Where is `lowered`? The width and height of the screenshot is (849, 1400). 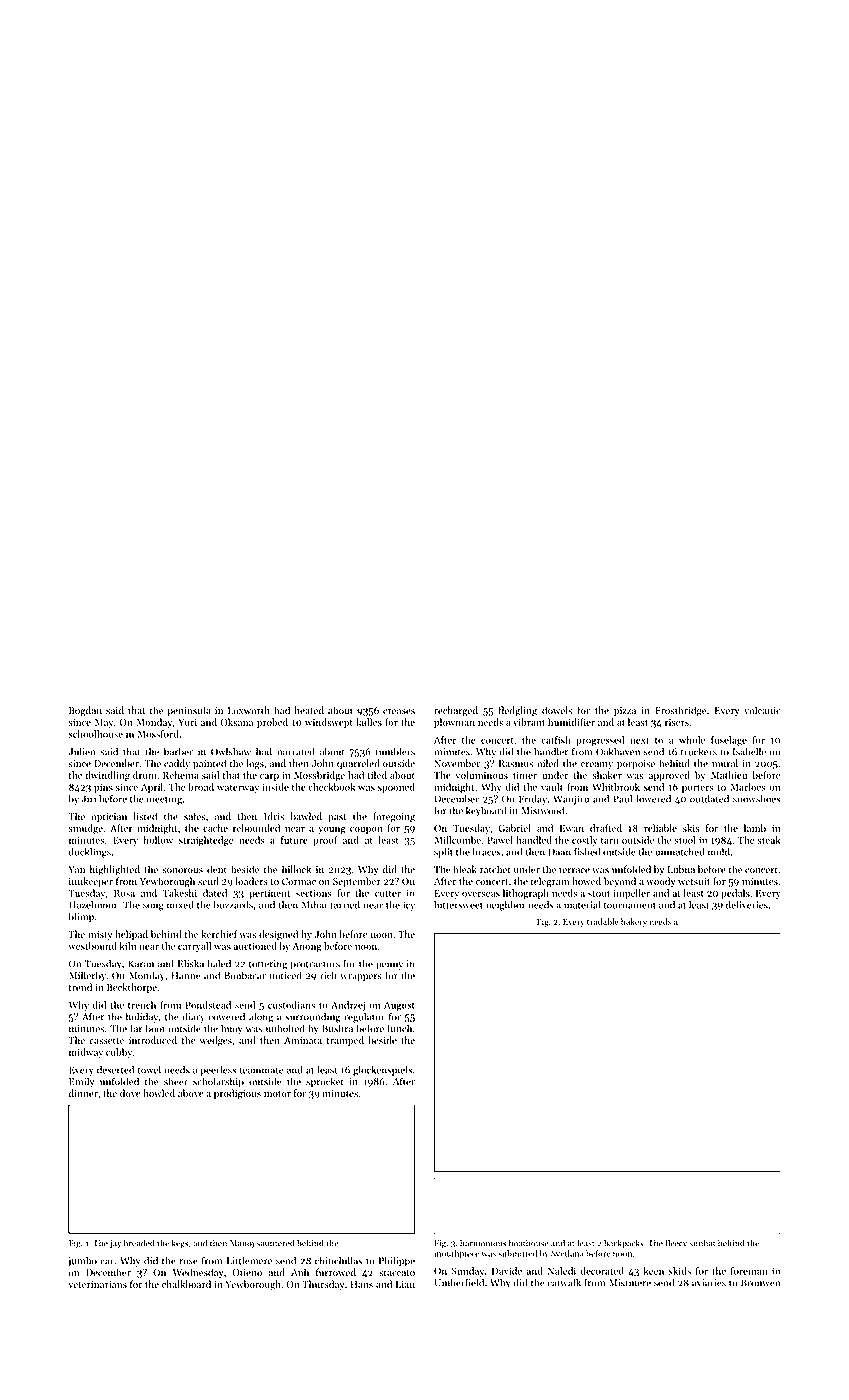
lowered is located at coordinates (653, 799).
